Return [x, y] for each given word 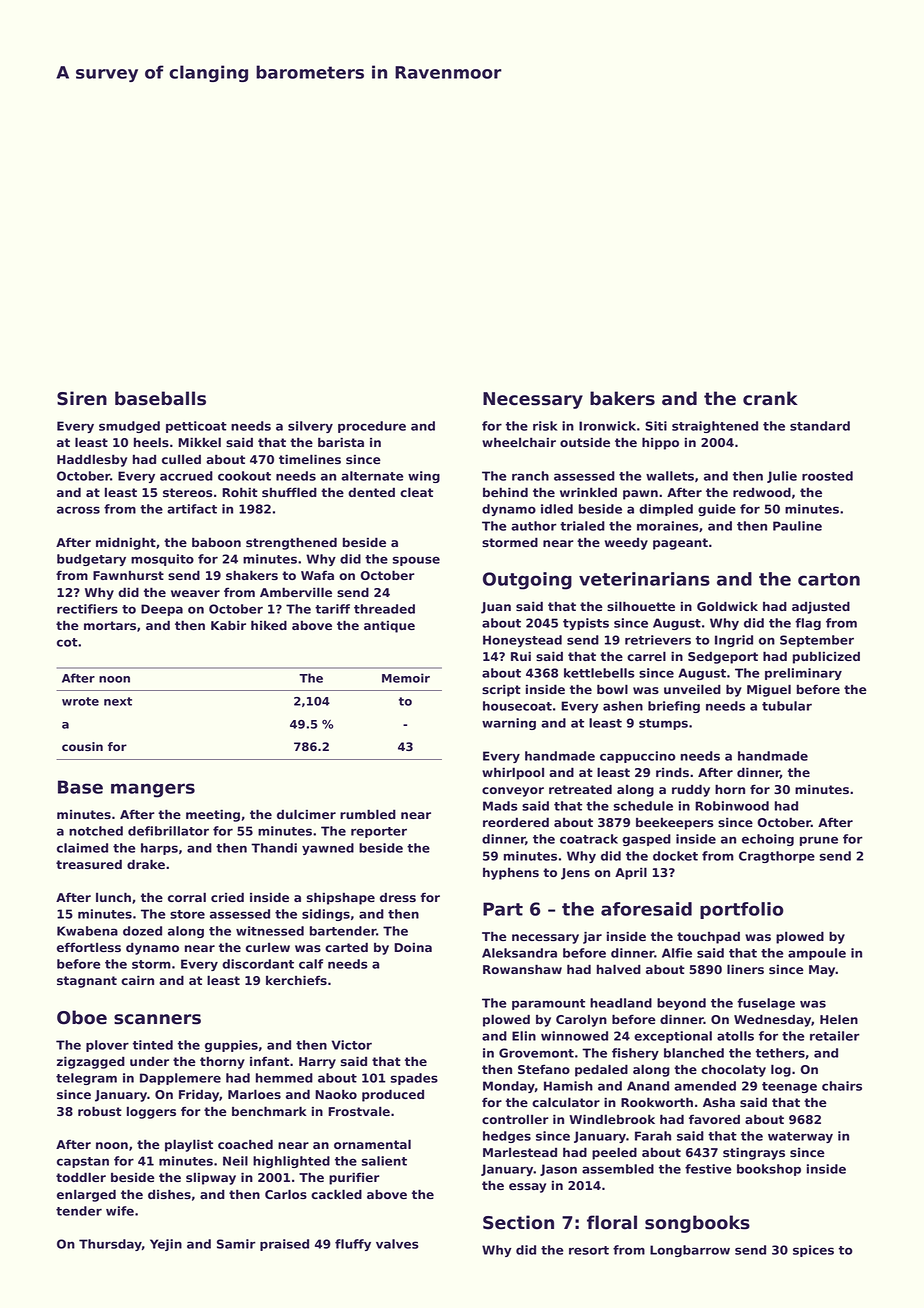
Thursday [110, 1245]
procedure [372, 427]
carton [829, 579]
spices [813, 1251]
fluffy [353, 1245]
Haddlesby [92, 460]
